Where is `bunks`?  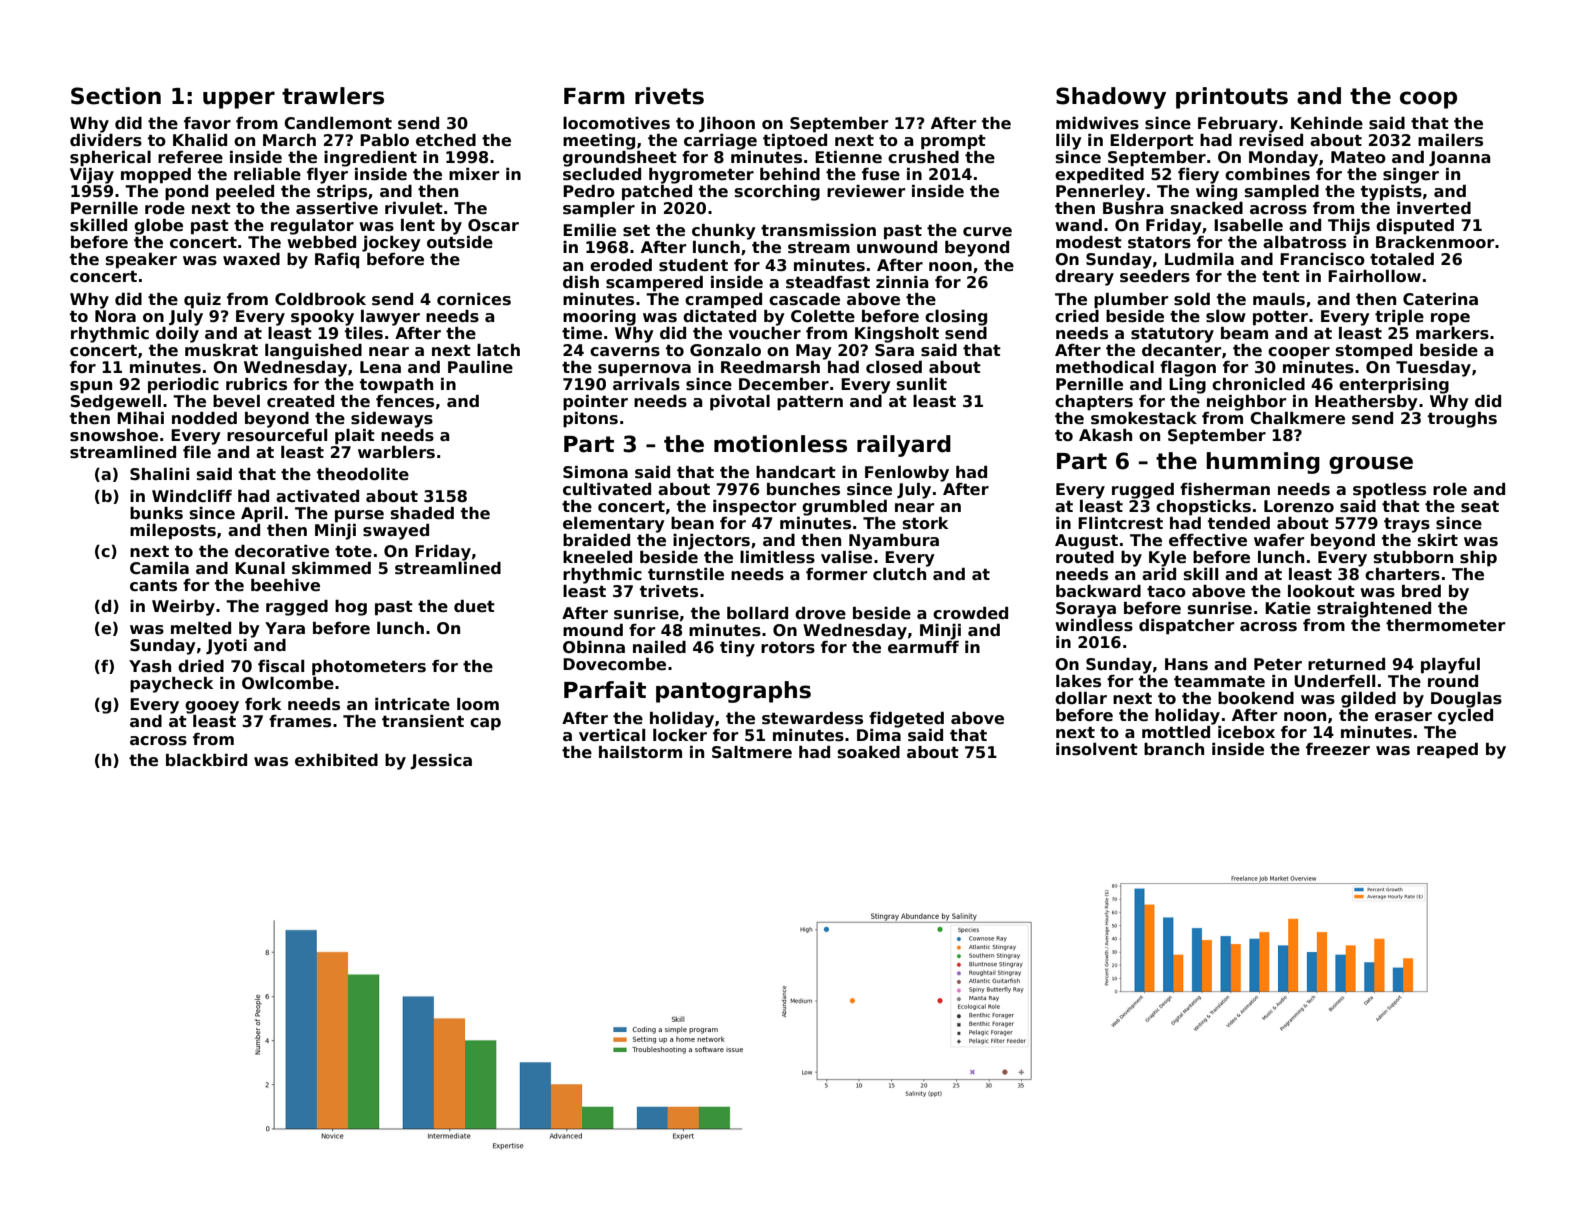 bunks is located at coordinates (156, 513).
